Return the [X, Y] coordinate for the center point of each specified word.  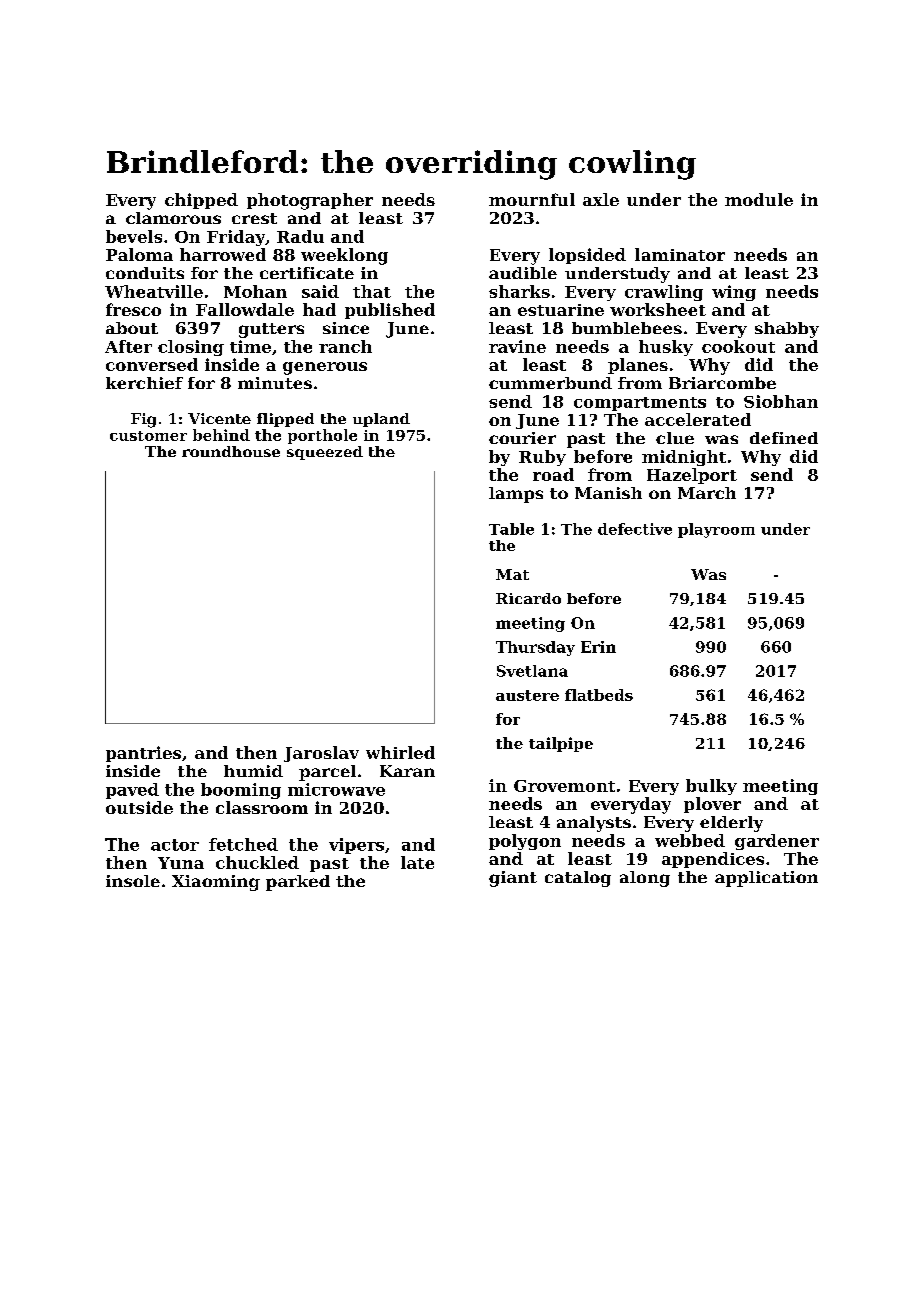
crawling [664, 293]
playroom [716, 530]
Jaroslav [321, 754]
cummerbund [550, 383]
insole [133, 881]
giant [513, 879]
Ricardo [528, 598]
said [320, 291]
